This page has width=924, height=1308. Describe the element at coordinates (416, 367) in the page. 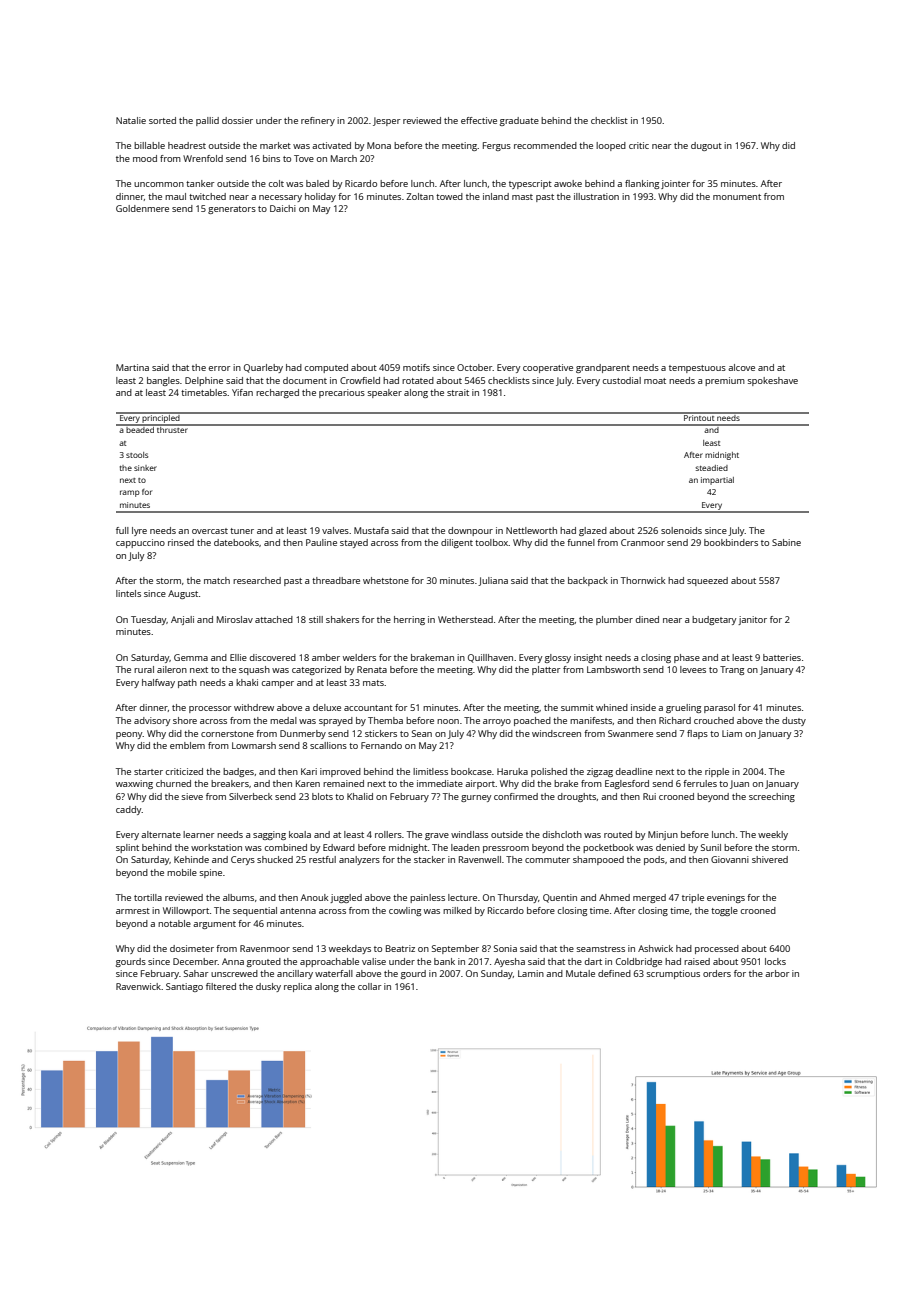

I see `motifs` at that location.
